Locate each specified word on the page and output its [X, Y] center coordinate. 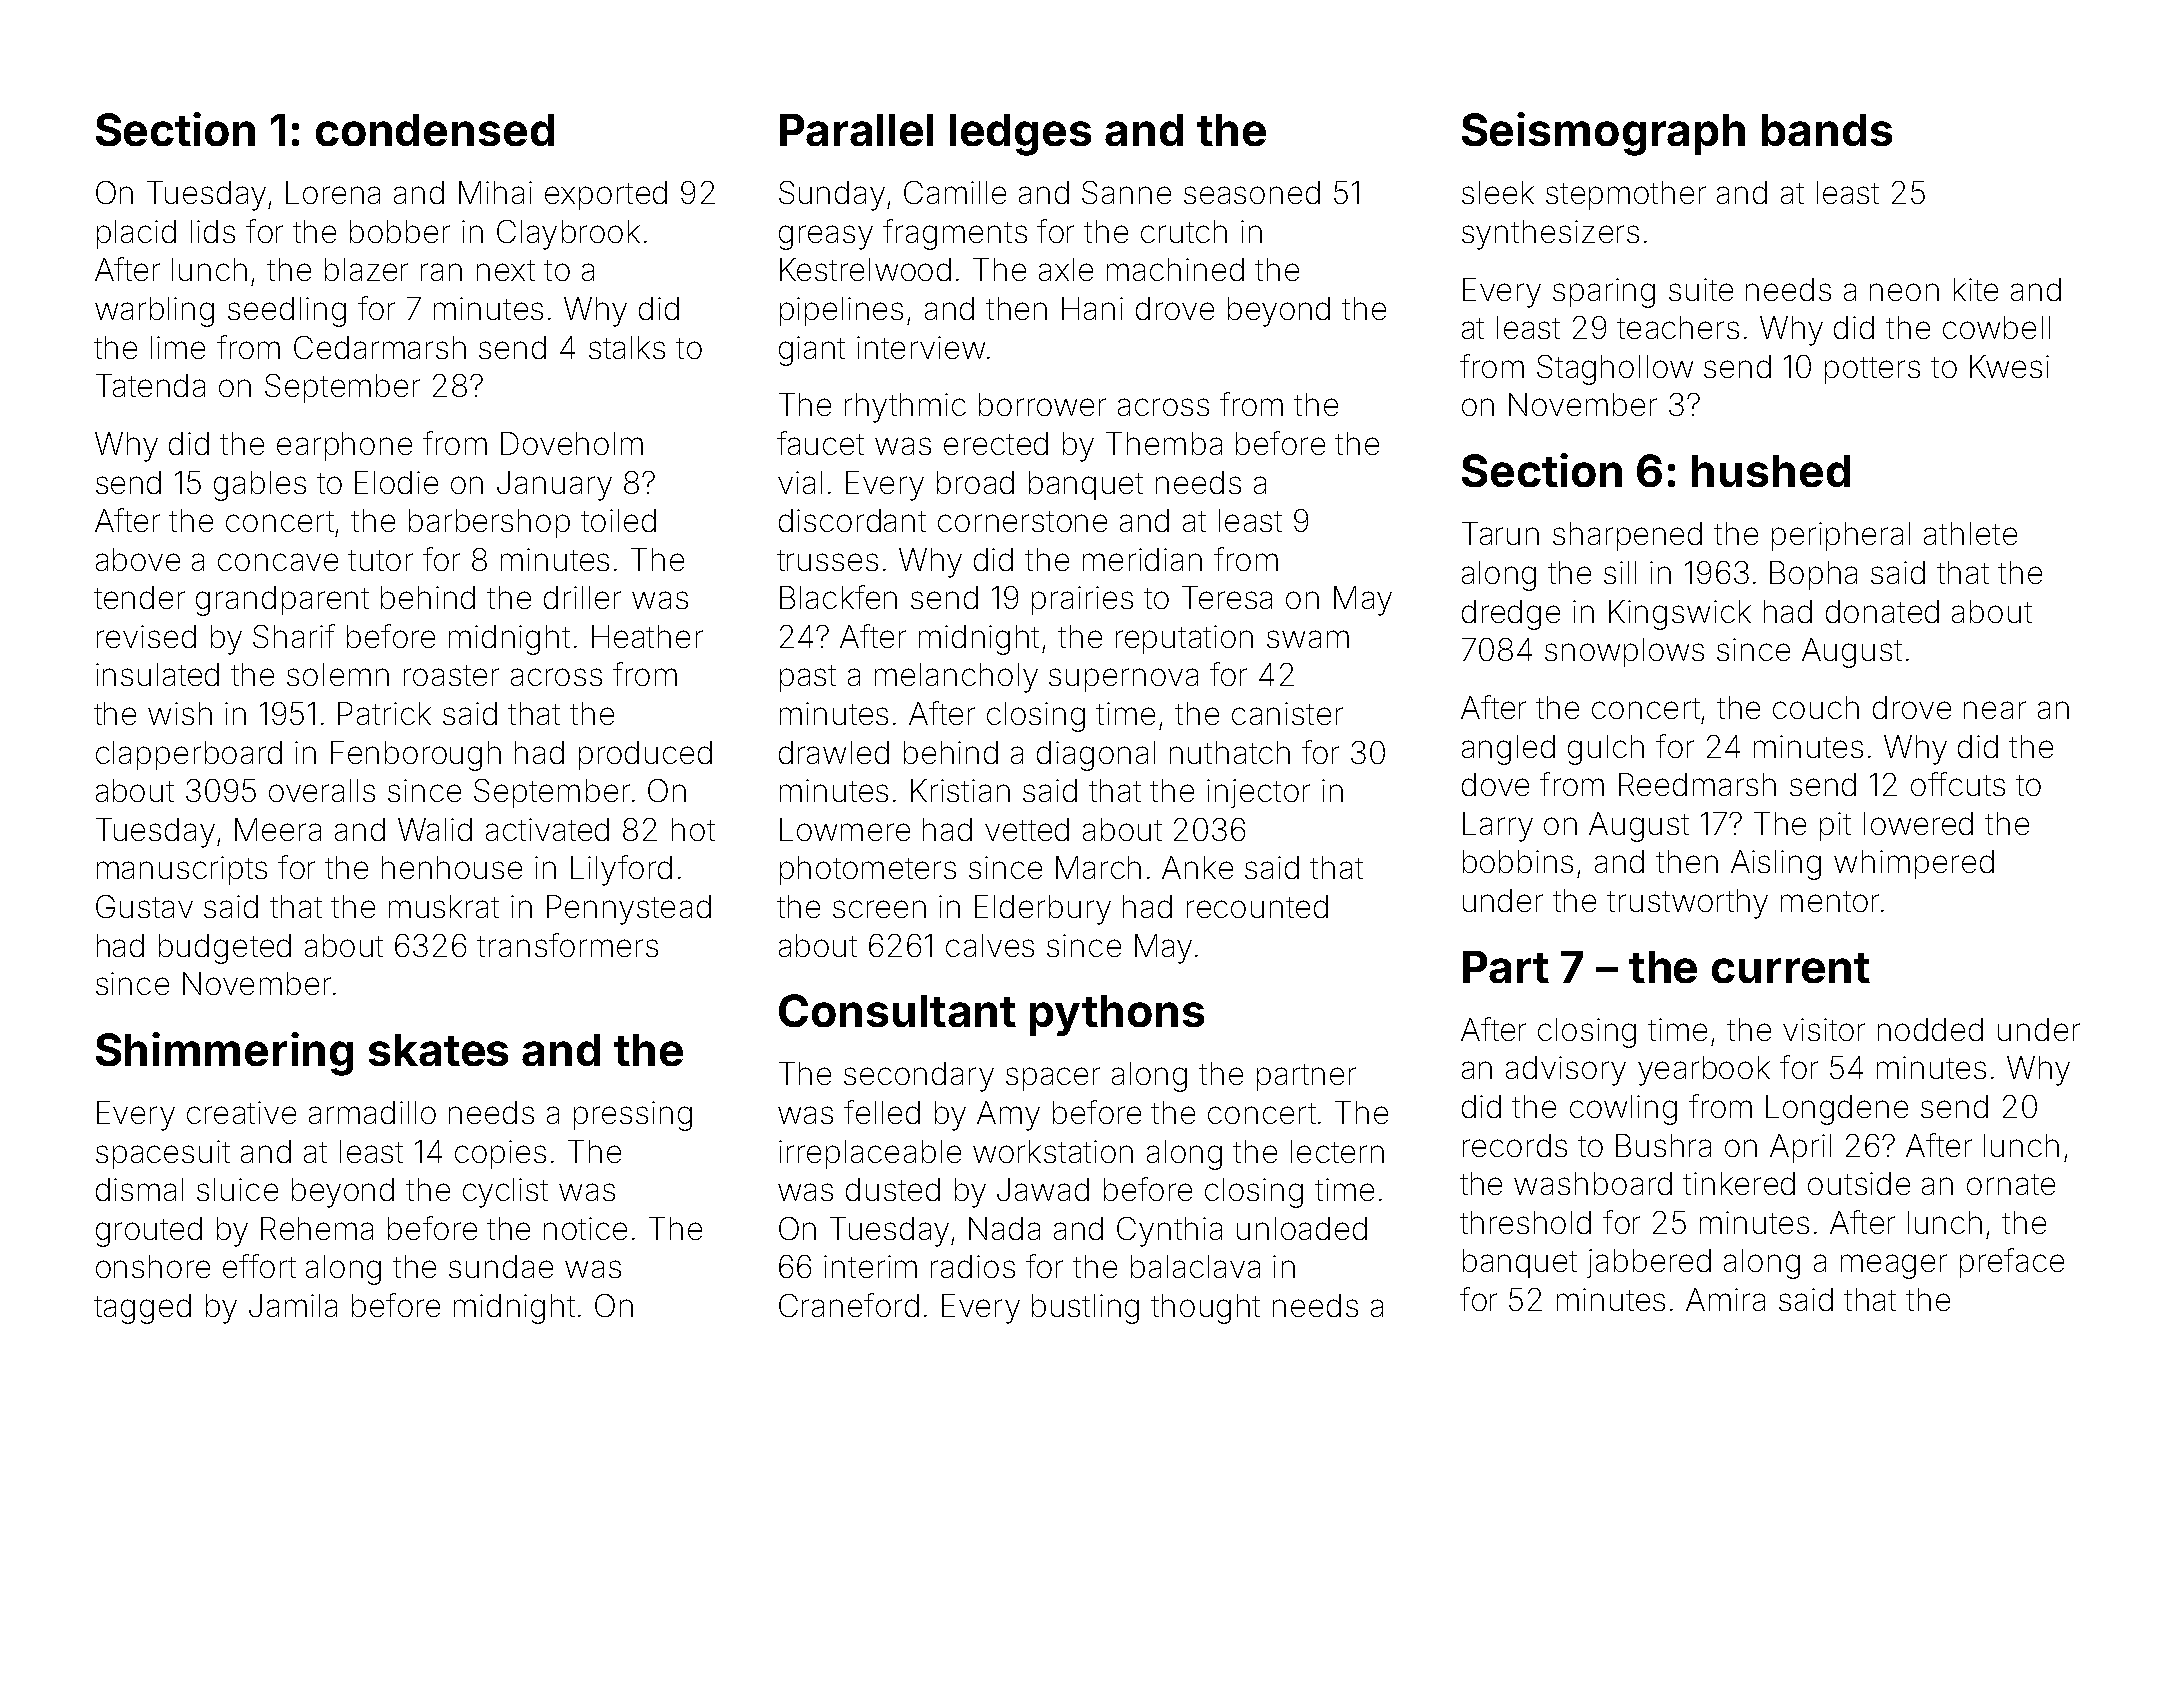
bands [1827, 130]
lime [178, 347]
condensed [435, 130]
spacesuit [163, 1154]
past [808, 678]
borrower [1042, 404]
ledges [1020, 135]
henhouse [452, 867]
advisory [1566, 1071]
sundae [501, 1266]
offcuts [1958, 784]
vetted [1027, 829]
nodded [1930, 1029]
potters [1872, 370]
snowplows [1624, 652]
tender [139, 597]
